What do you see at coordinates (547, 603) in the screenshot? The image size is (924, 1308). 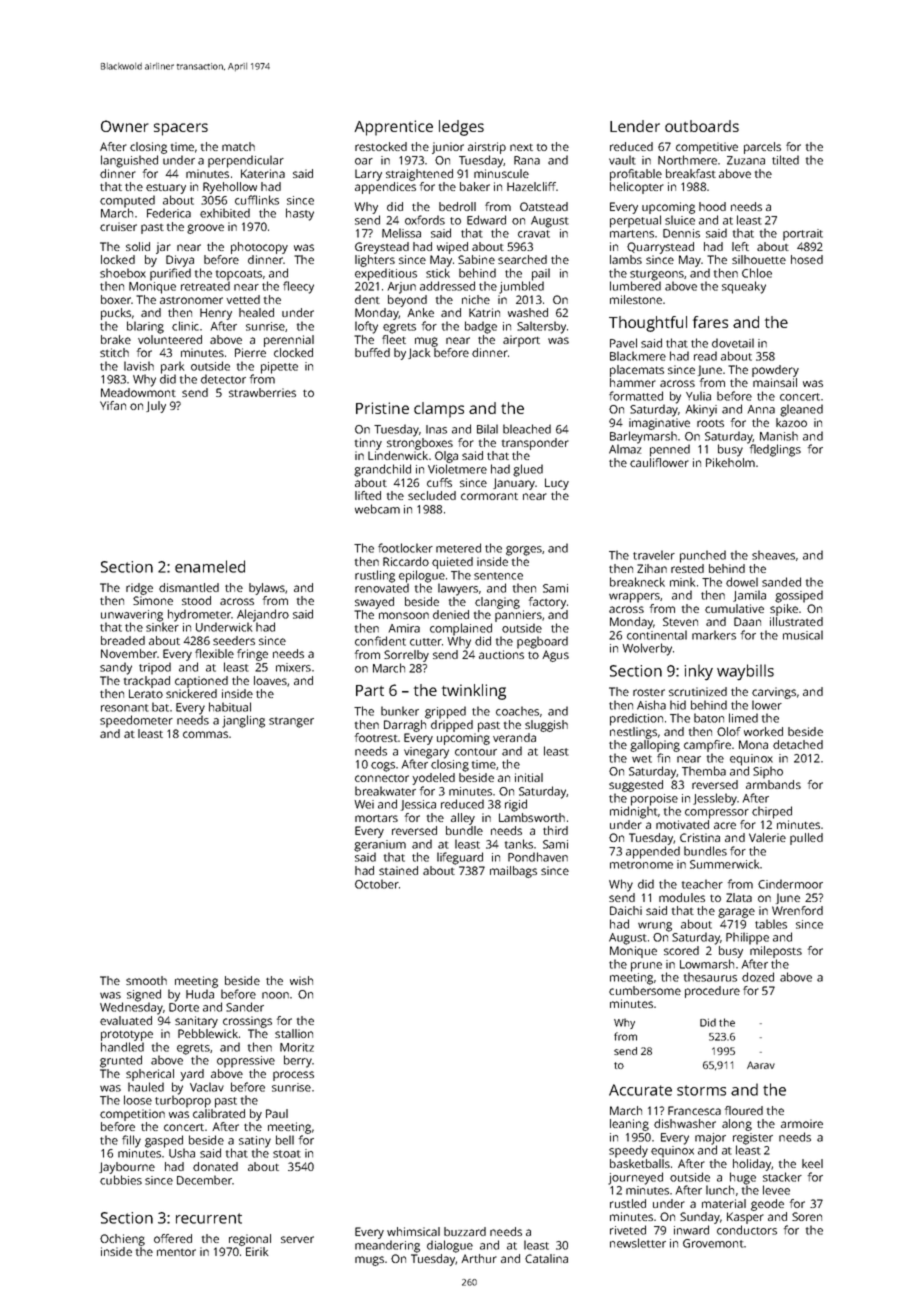 I see `factory` at bounding box center [547, 603].
